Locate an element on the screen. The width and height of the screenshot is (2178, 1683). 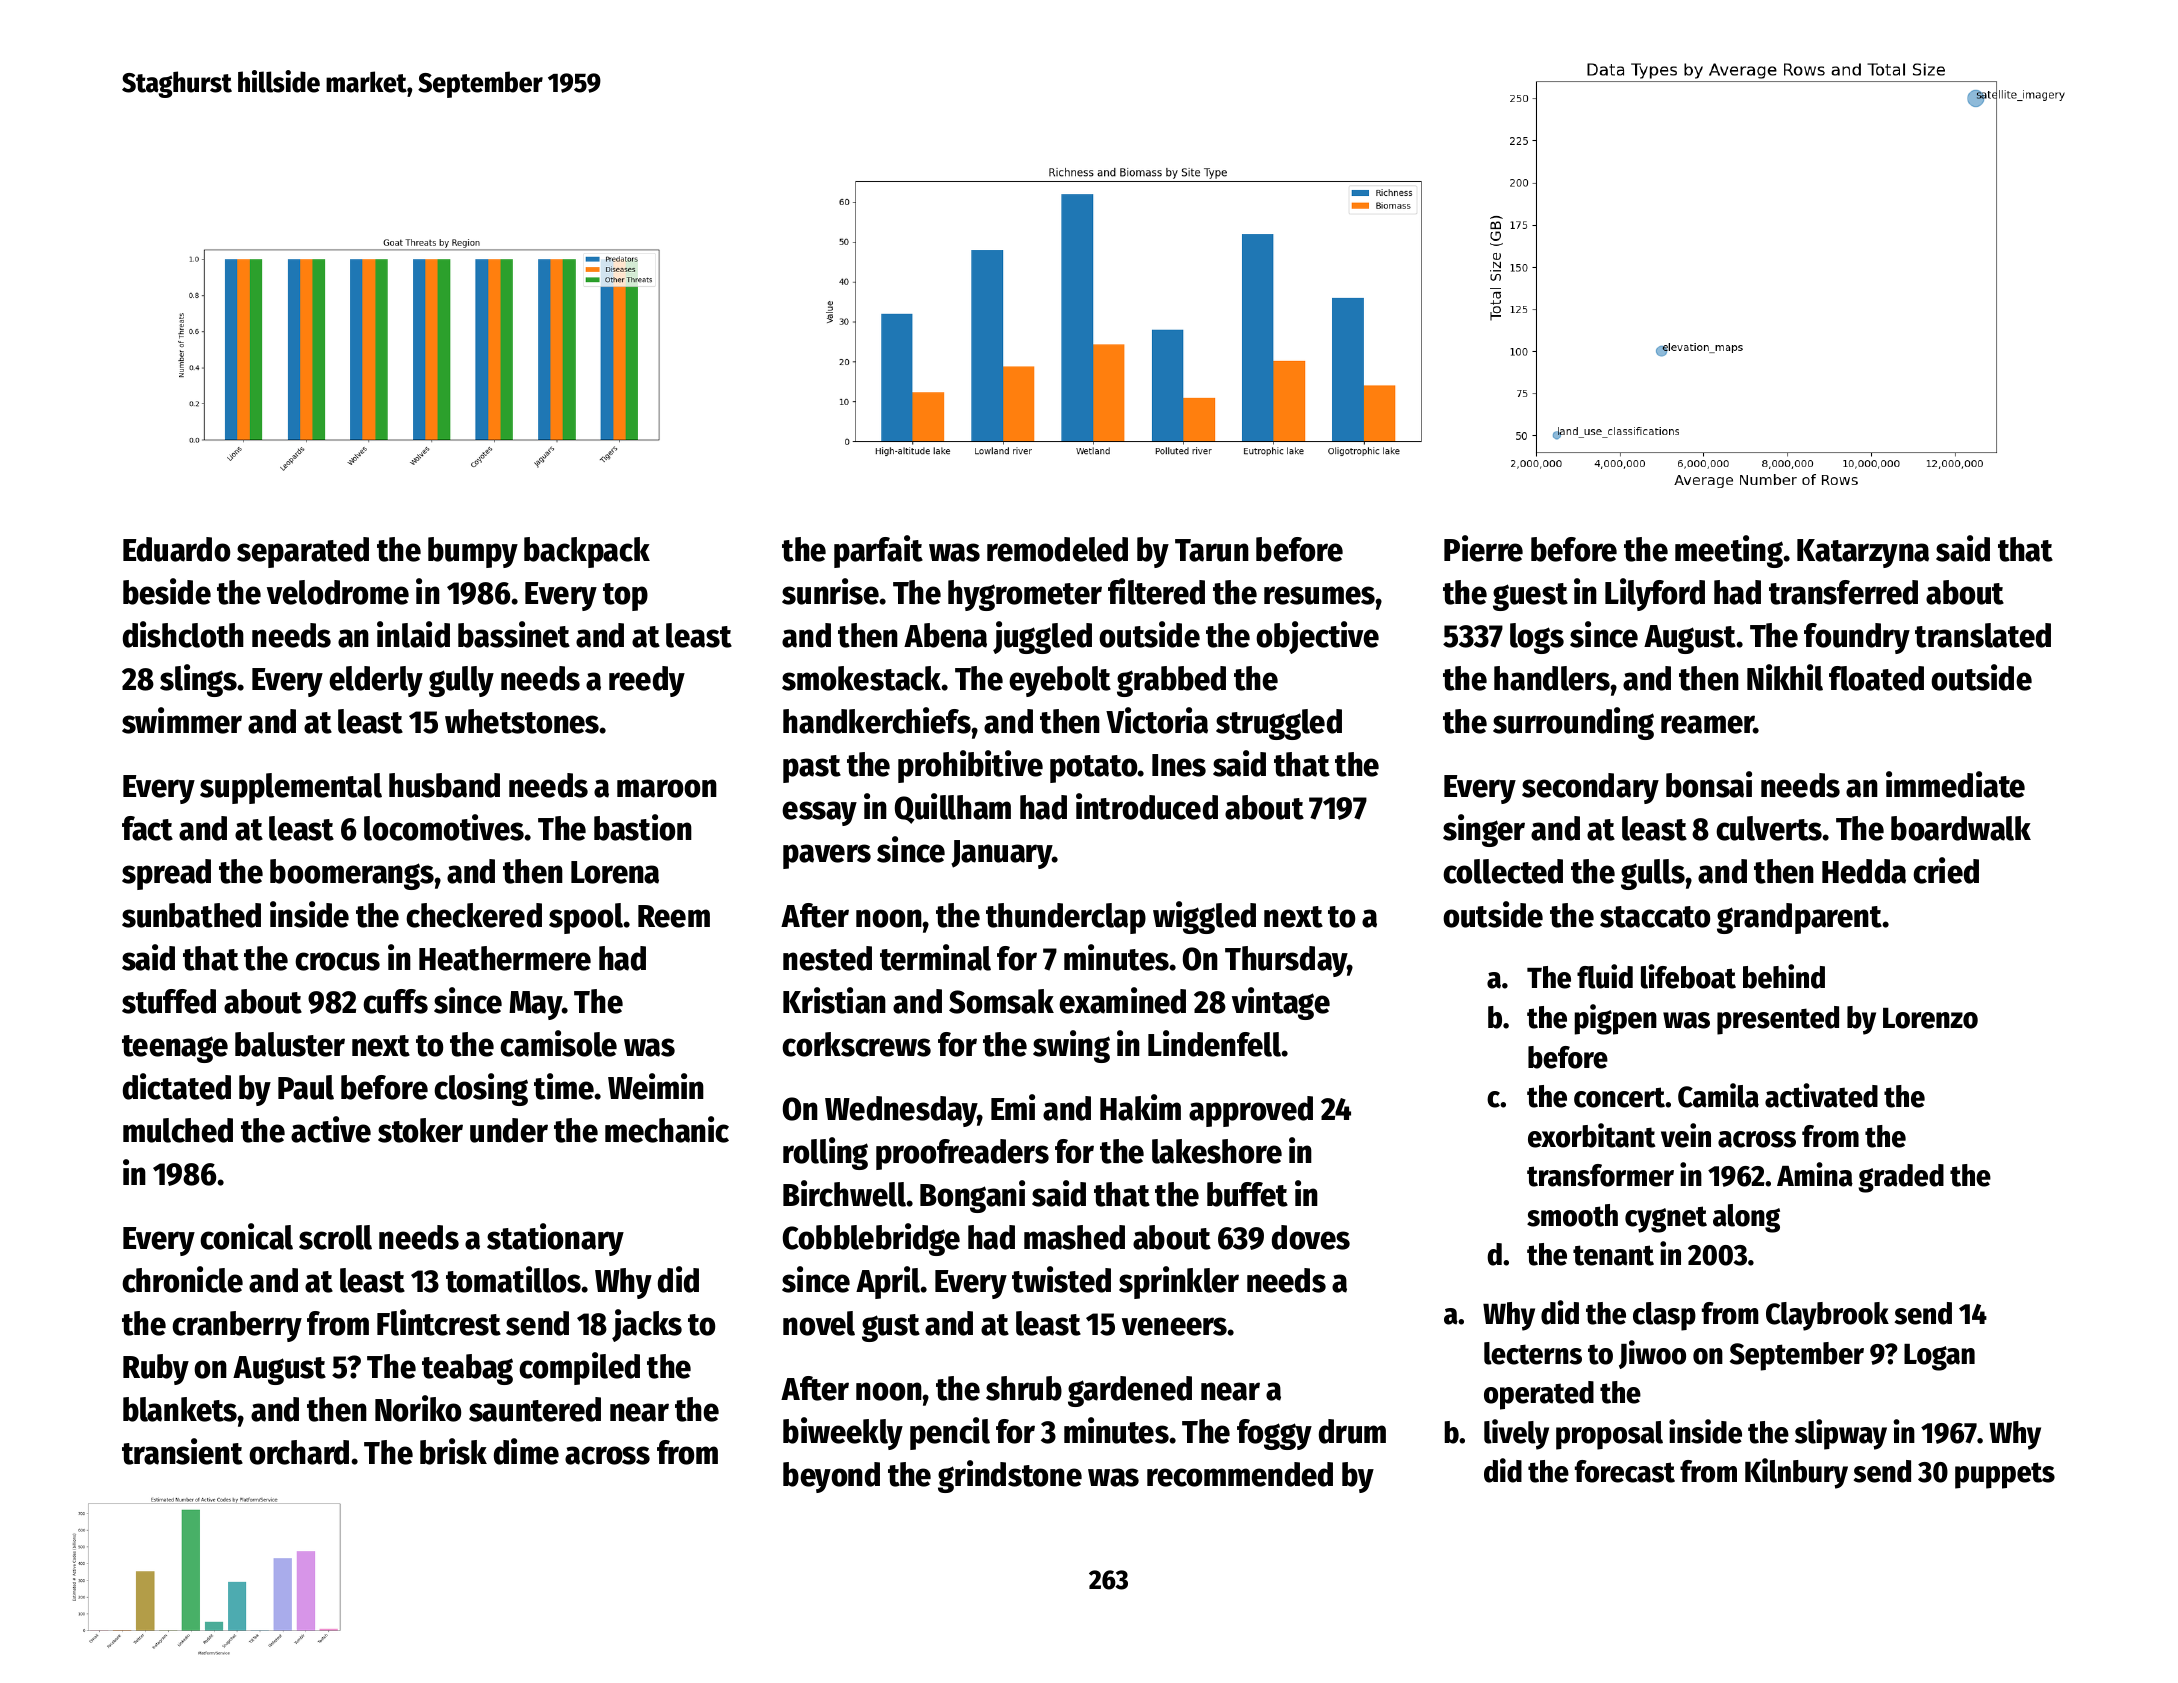
reamer is located at coordinates (1708, 724).
